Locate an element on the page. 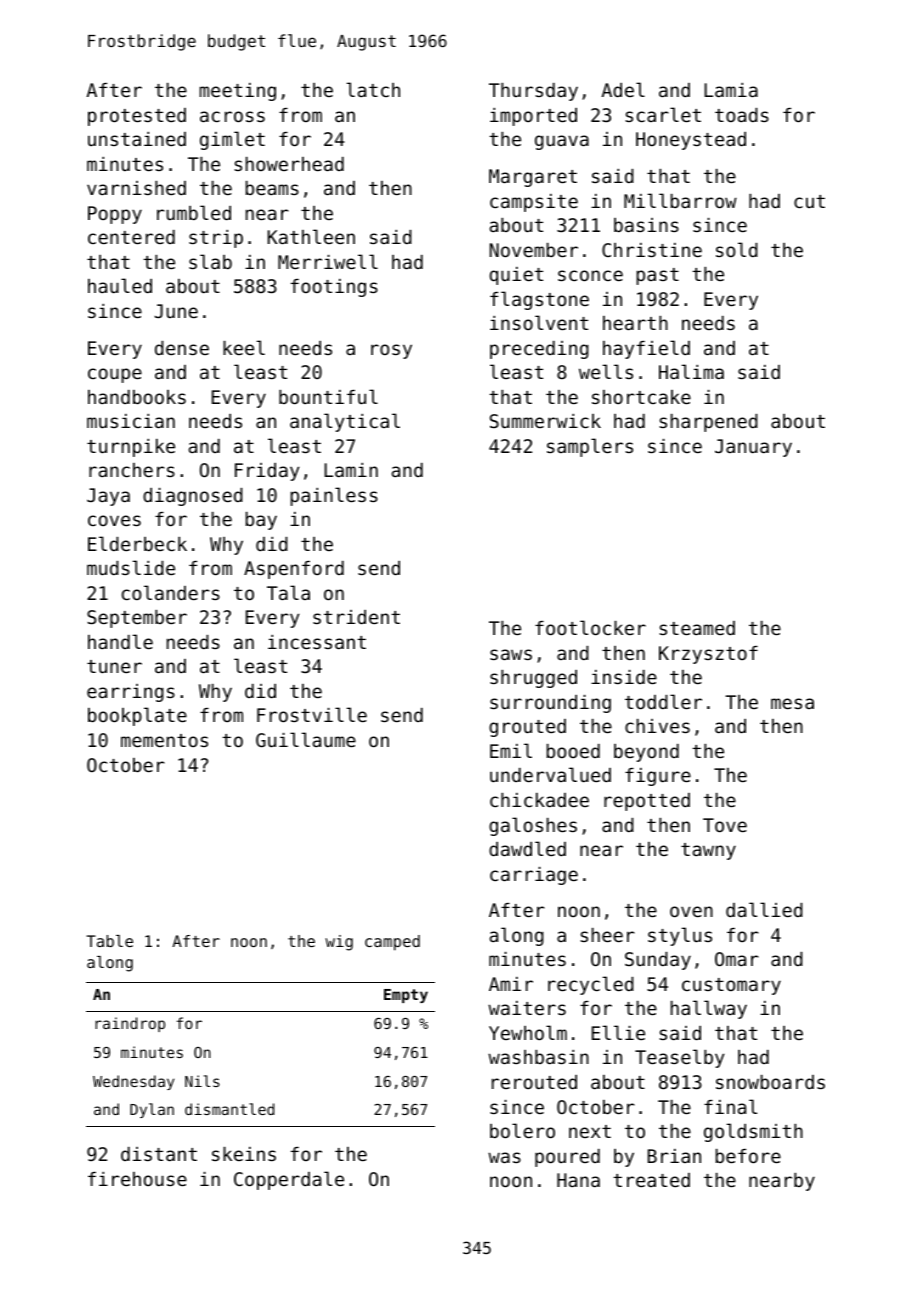  Honeystead is located at coordinates (691, 141).
